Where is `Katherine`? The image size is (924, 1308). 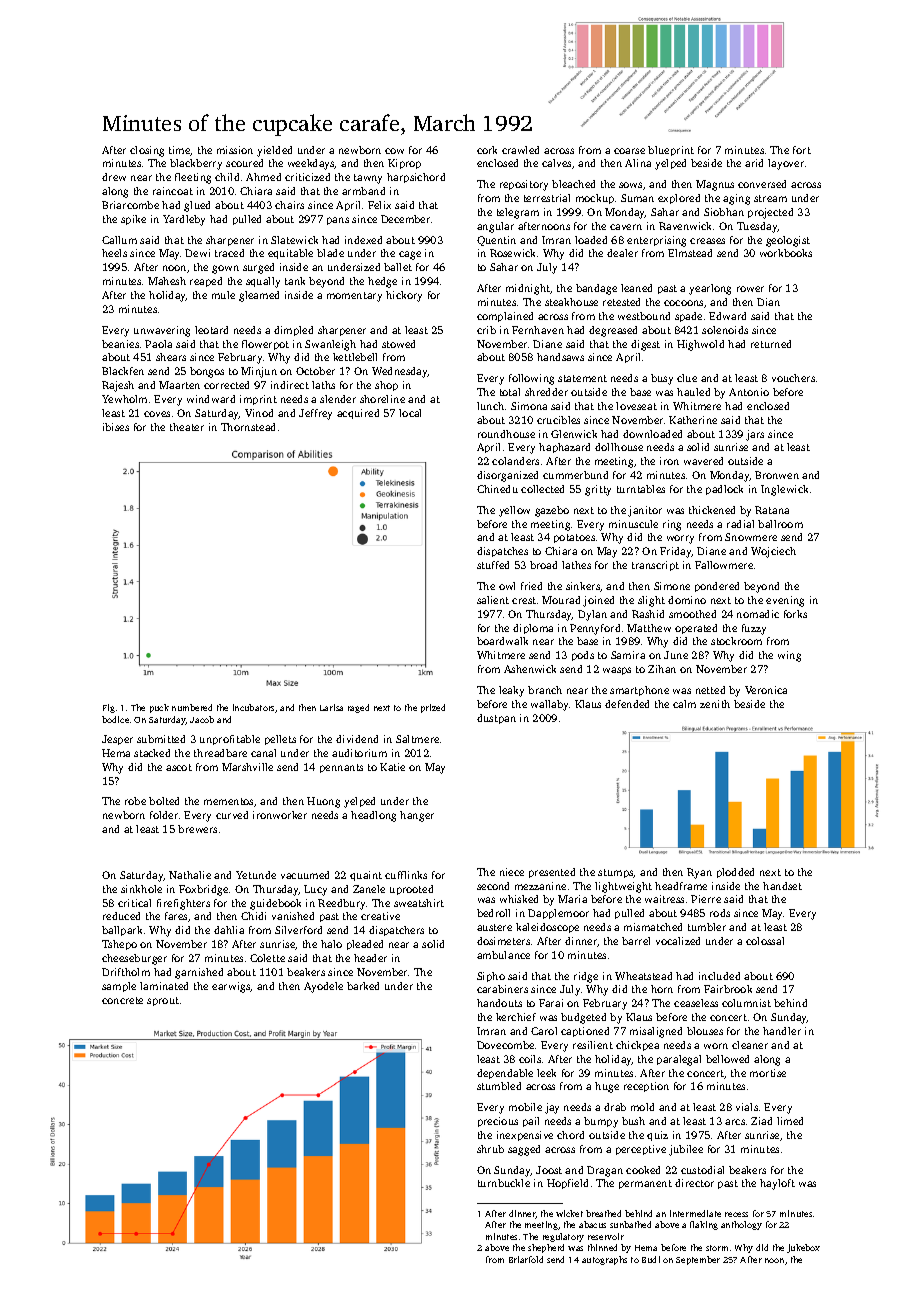
Katherine is located at coordinates (693, 420).
